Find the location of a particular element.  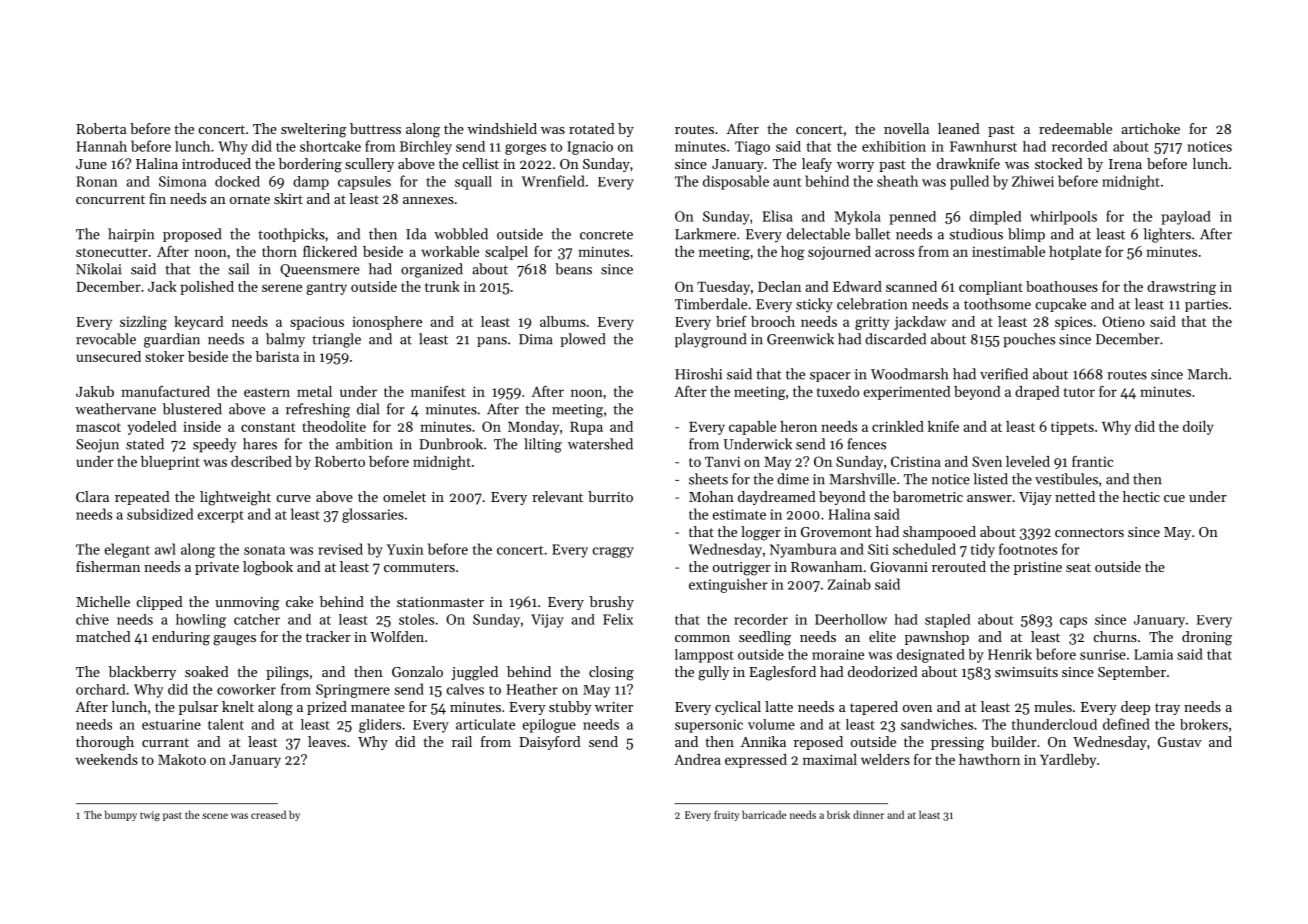

creased is located at coordinates (268, 814).
